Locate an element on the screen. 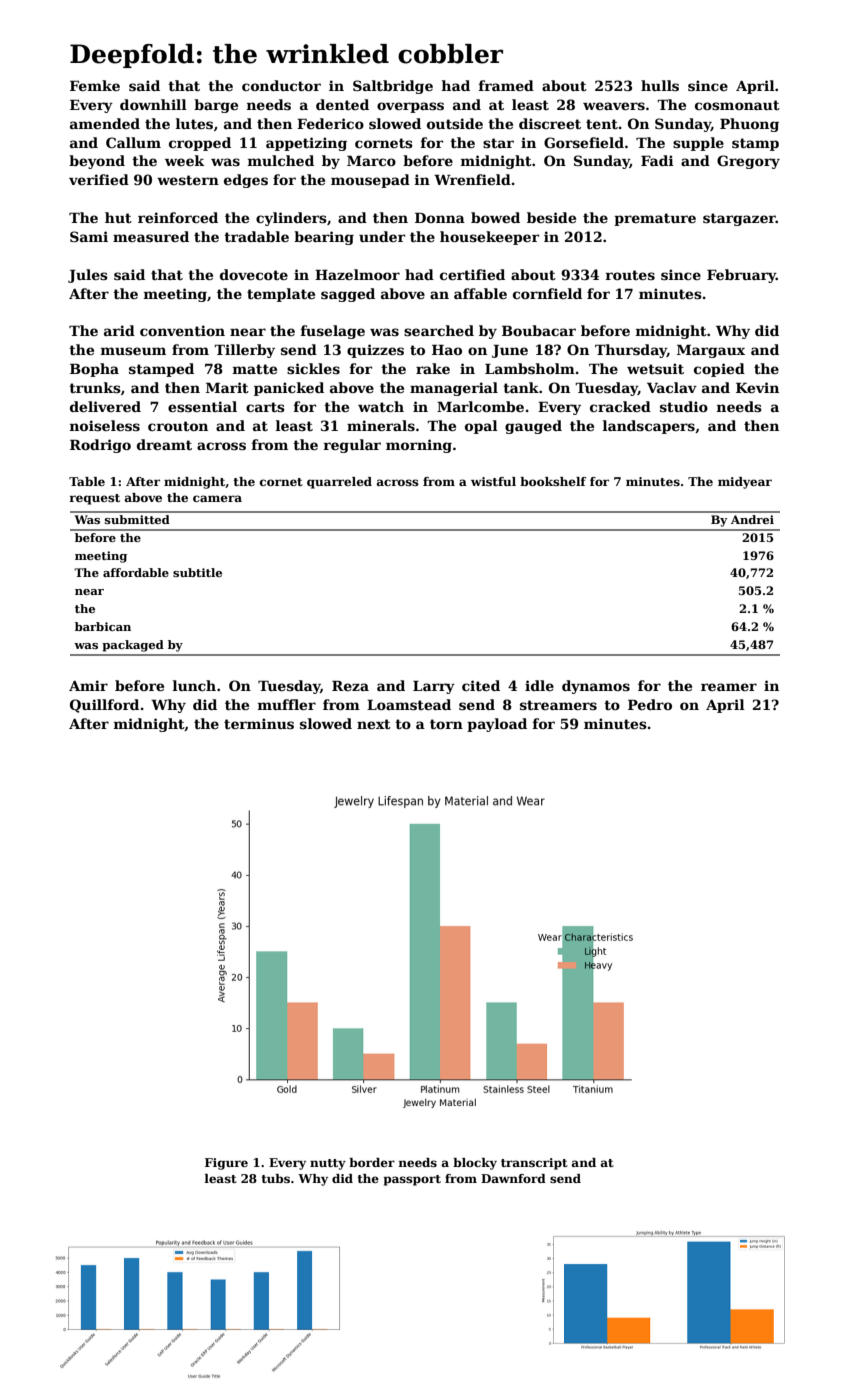  Pedro is located at coordinates (650, 704).
